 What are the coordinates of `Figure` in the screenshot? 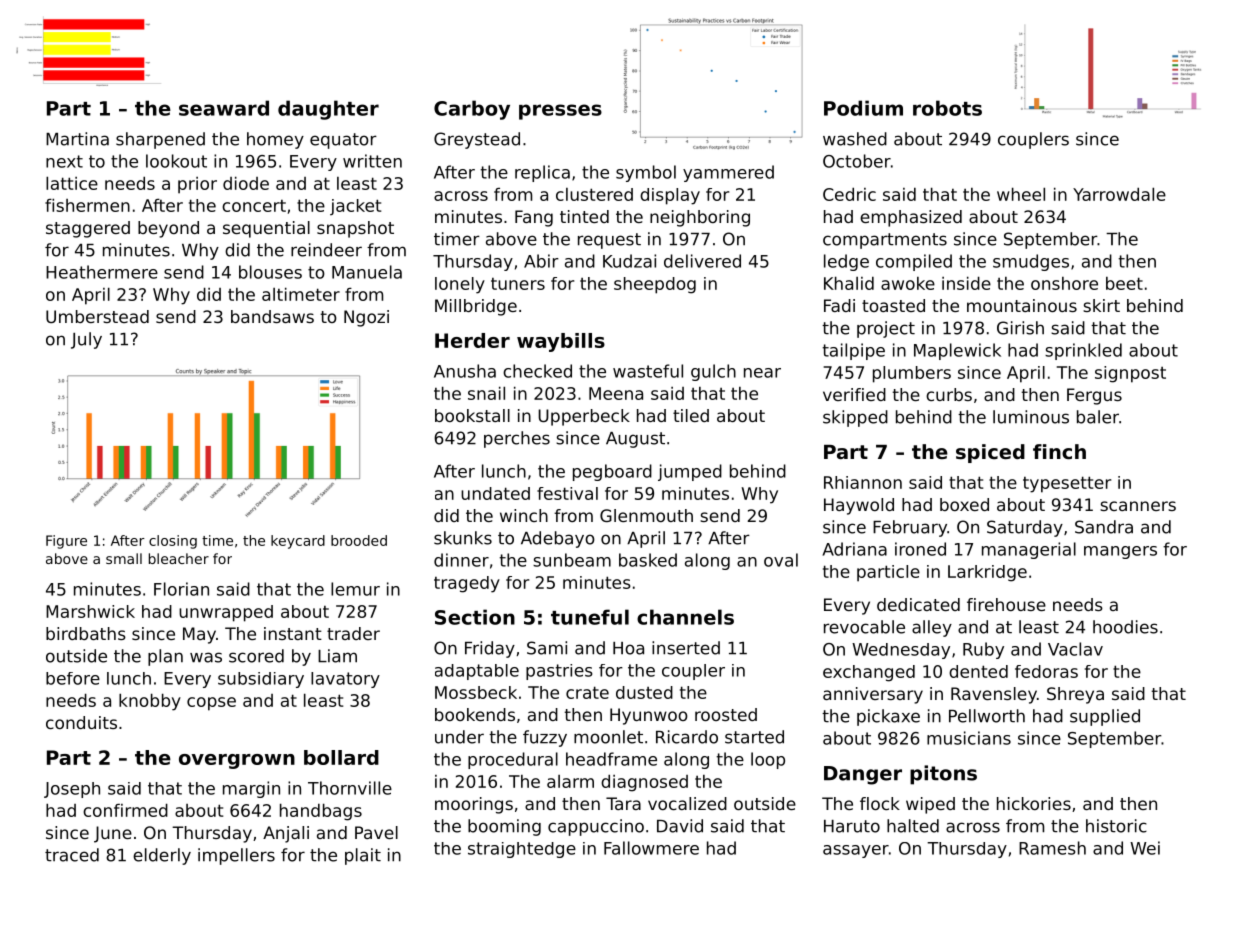 It's located at (66, 542).
